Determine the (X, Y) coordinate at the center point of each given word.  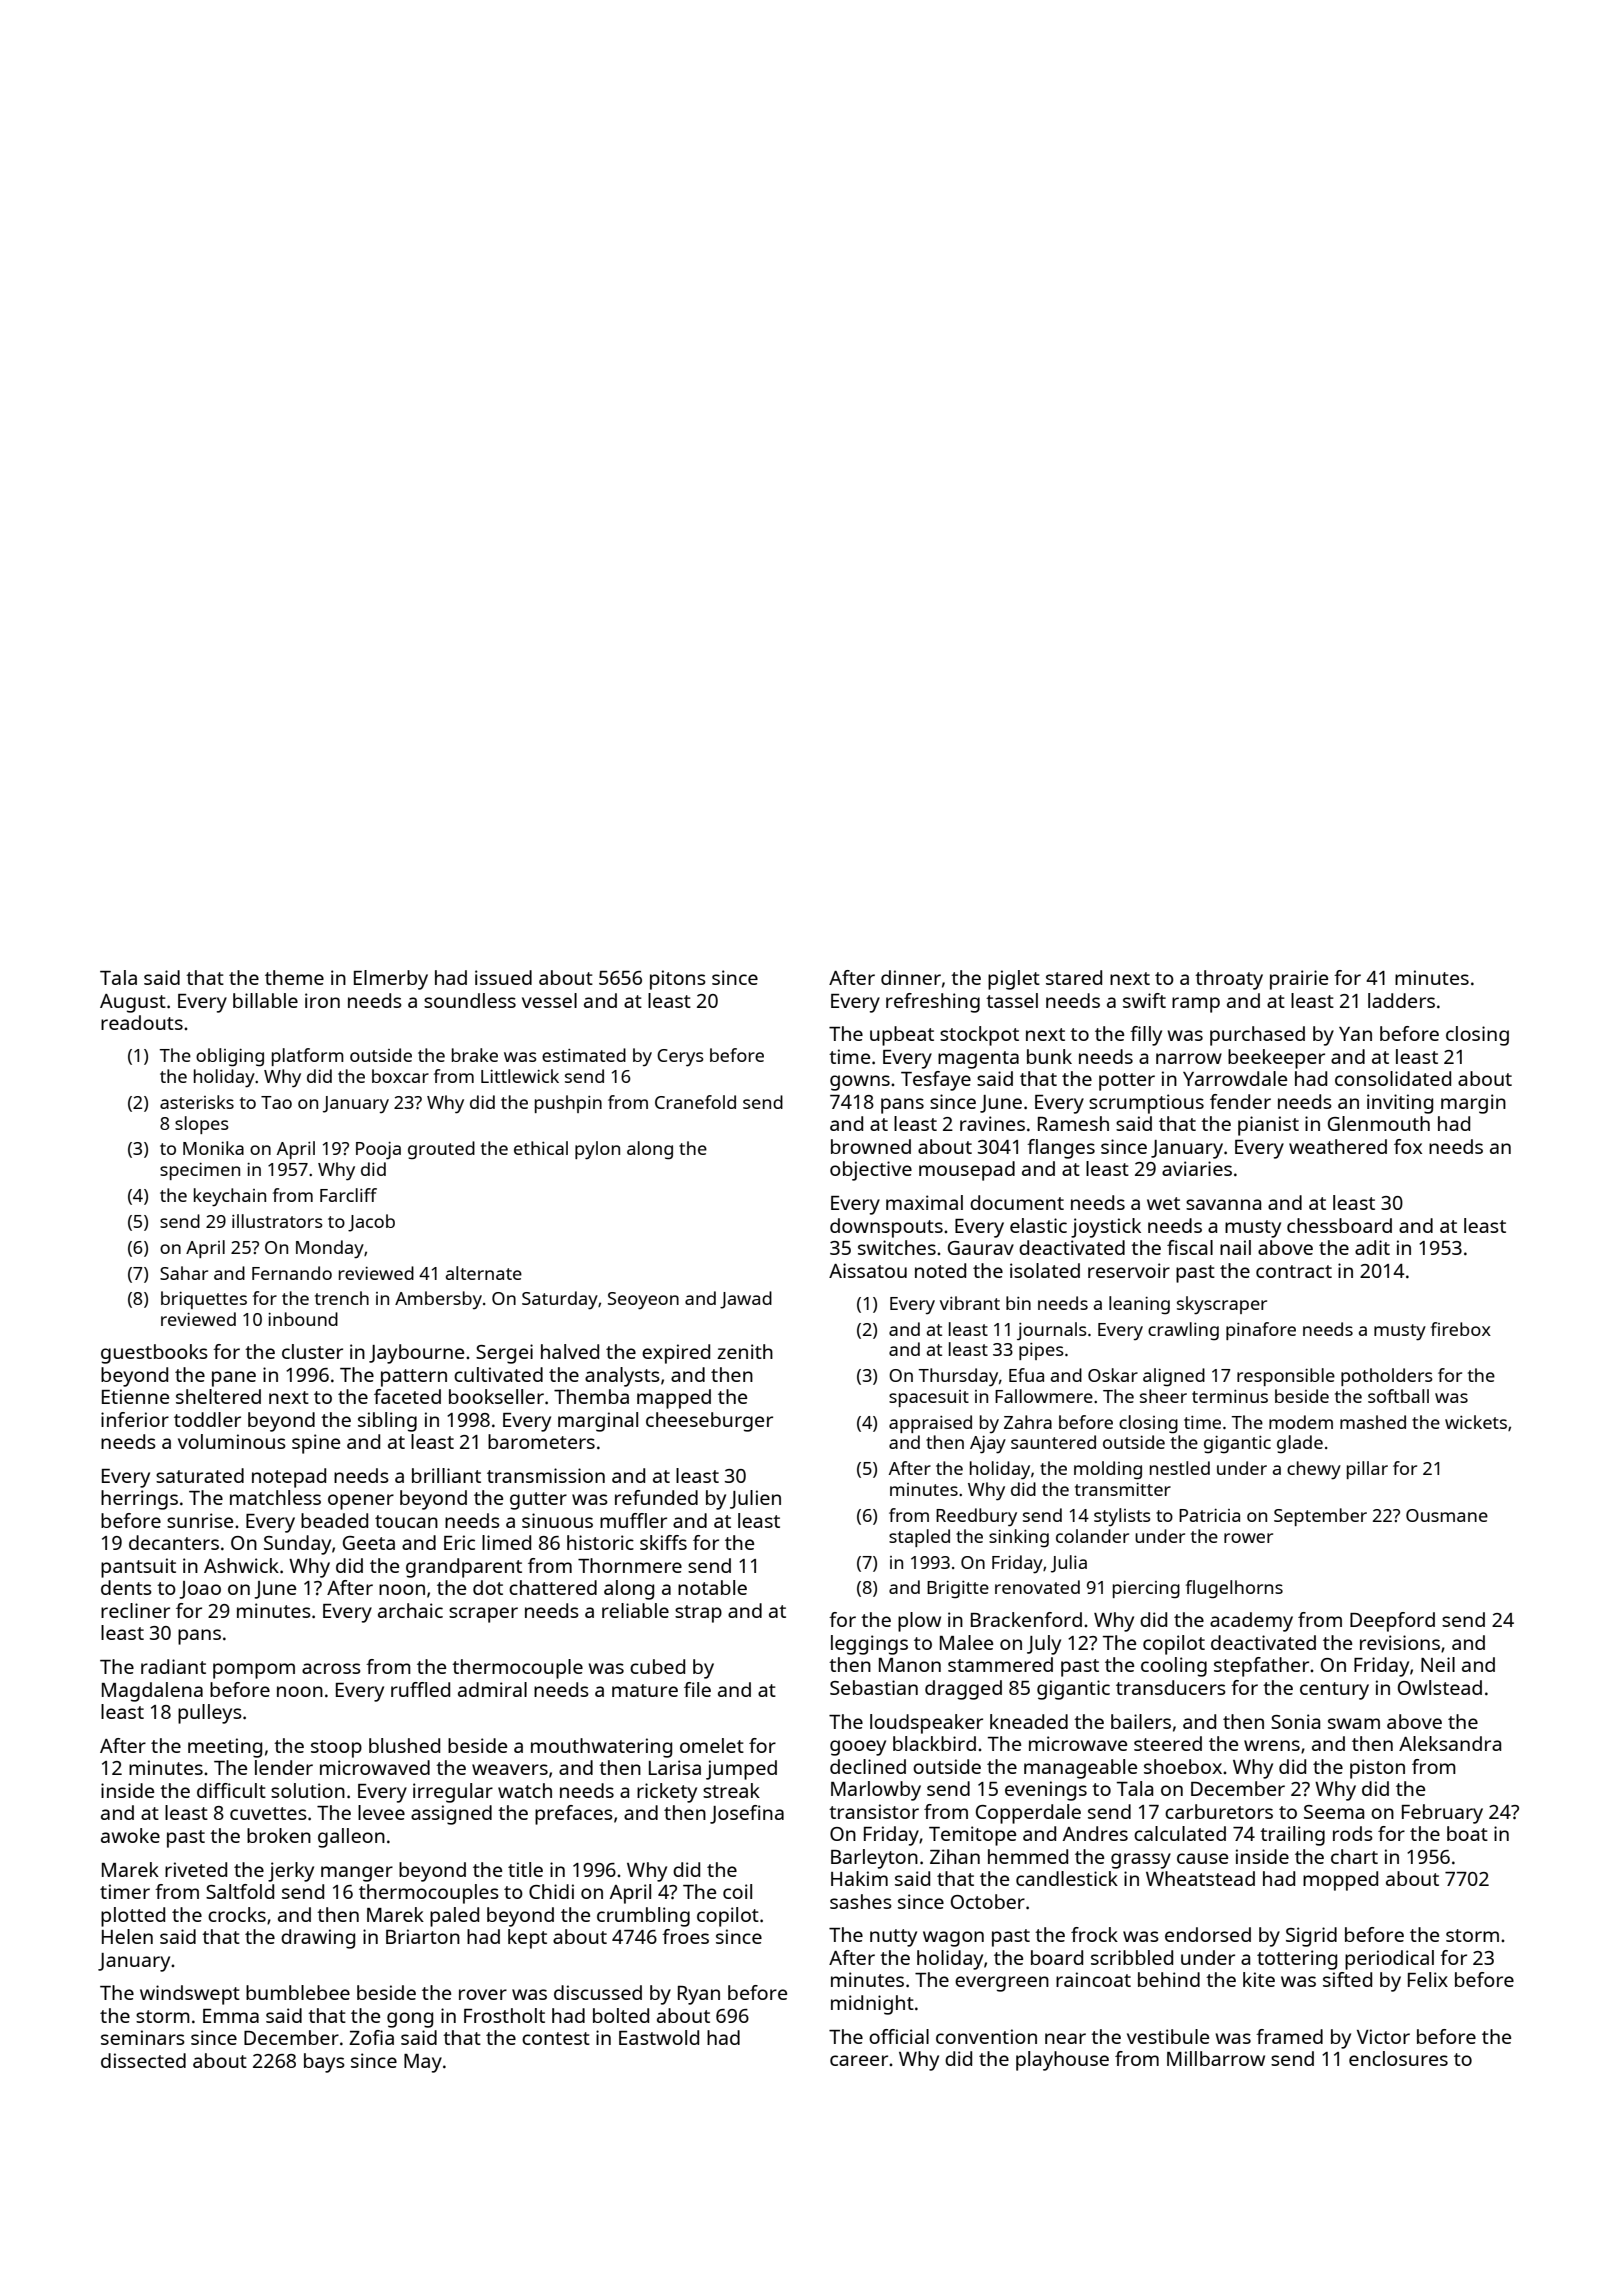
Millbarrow (1216, 2058)
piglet (1014, 980)
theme (294, 977)
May (423, 2063)
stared (1074, 977)
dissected (143, 2060)
